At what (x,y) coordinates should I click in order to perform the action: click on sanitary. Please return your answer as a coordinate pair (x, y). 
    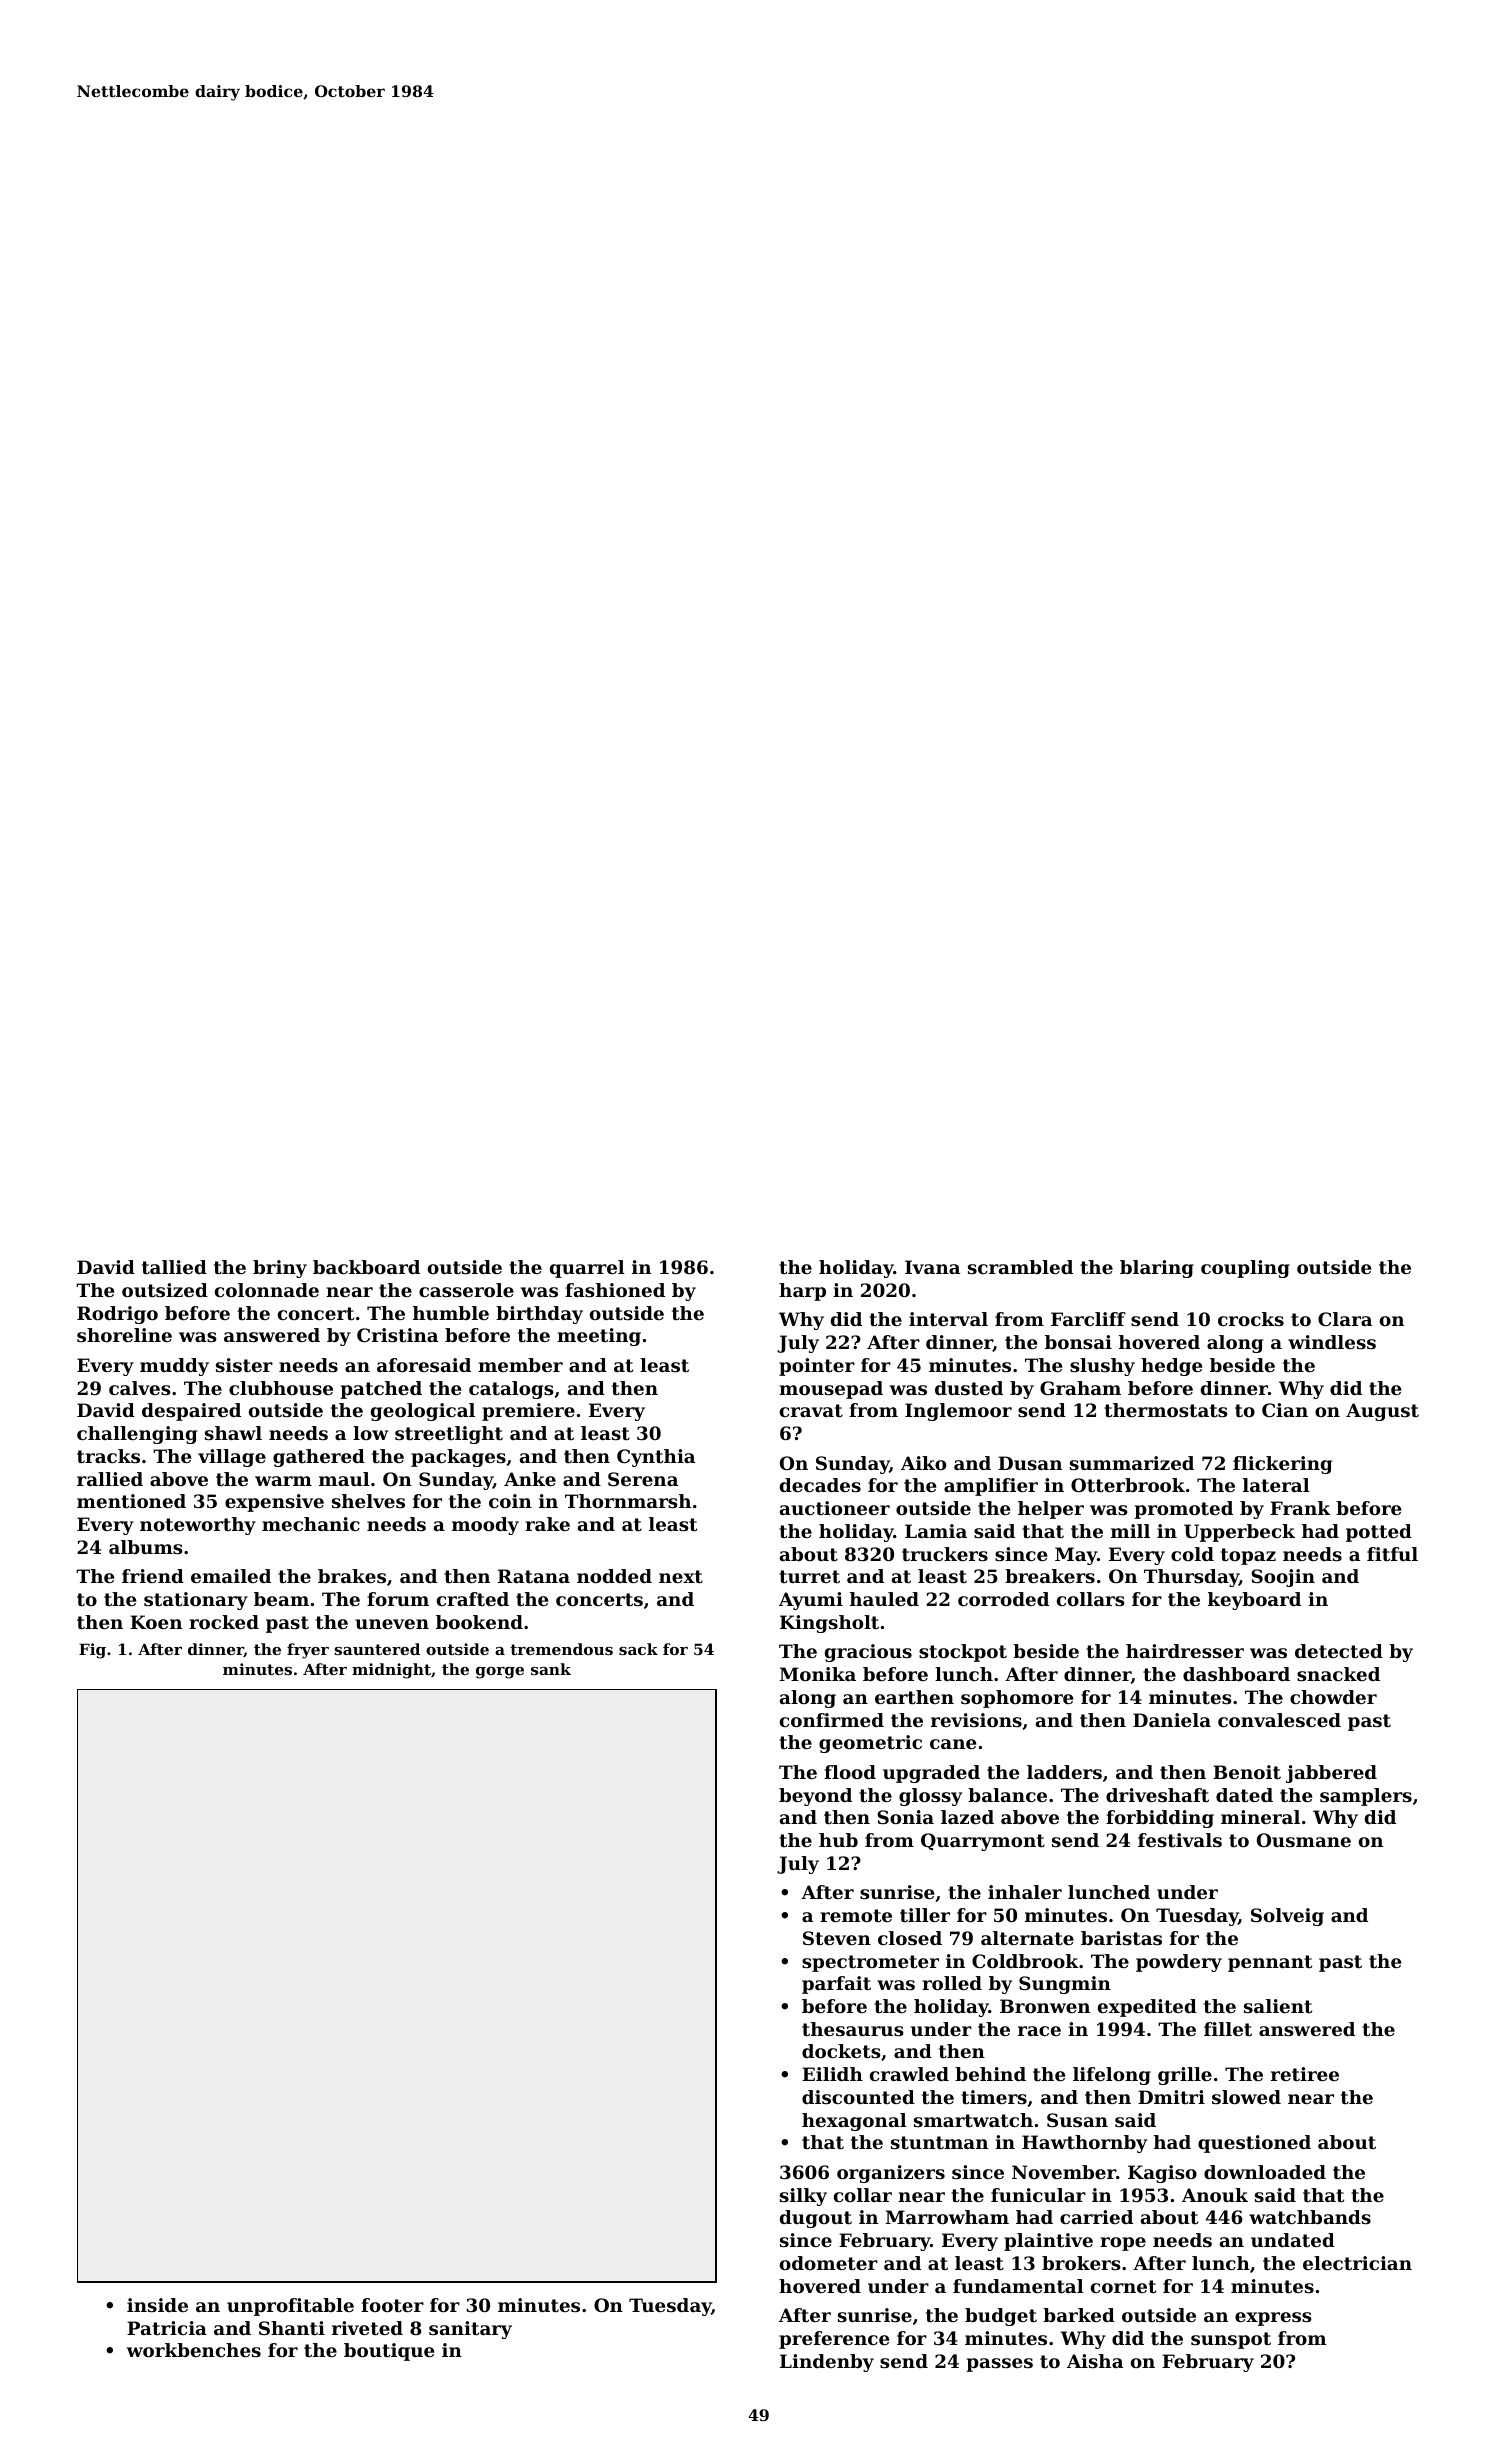
    Looking at the image, I should click on (470, 2330).
